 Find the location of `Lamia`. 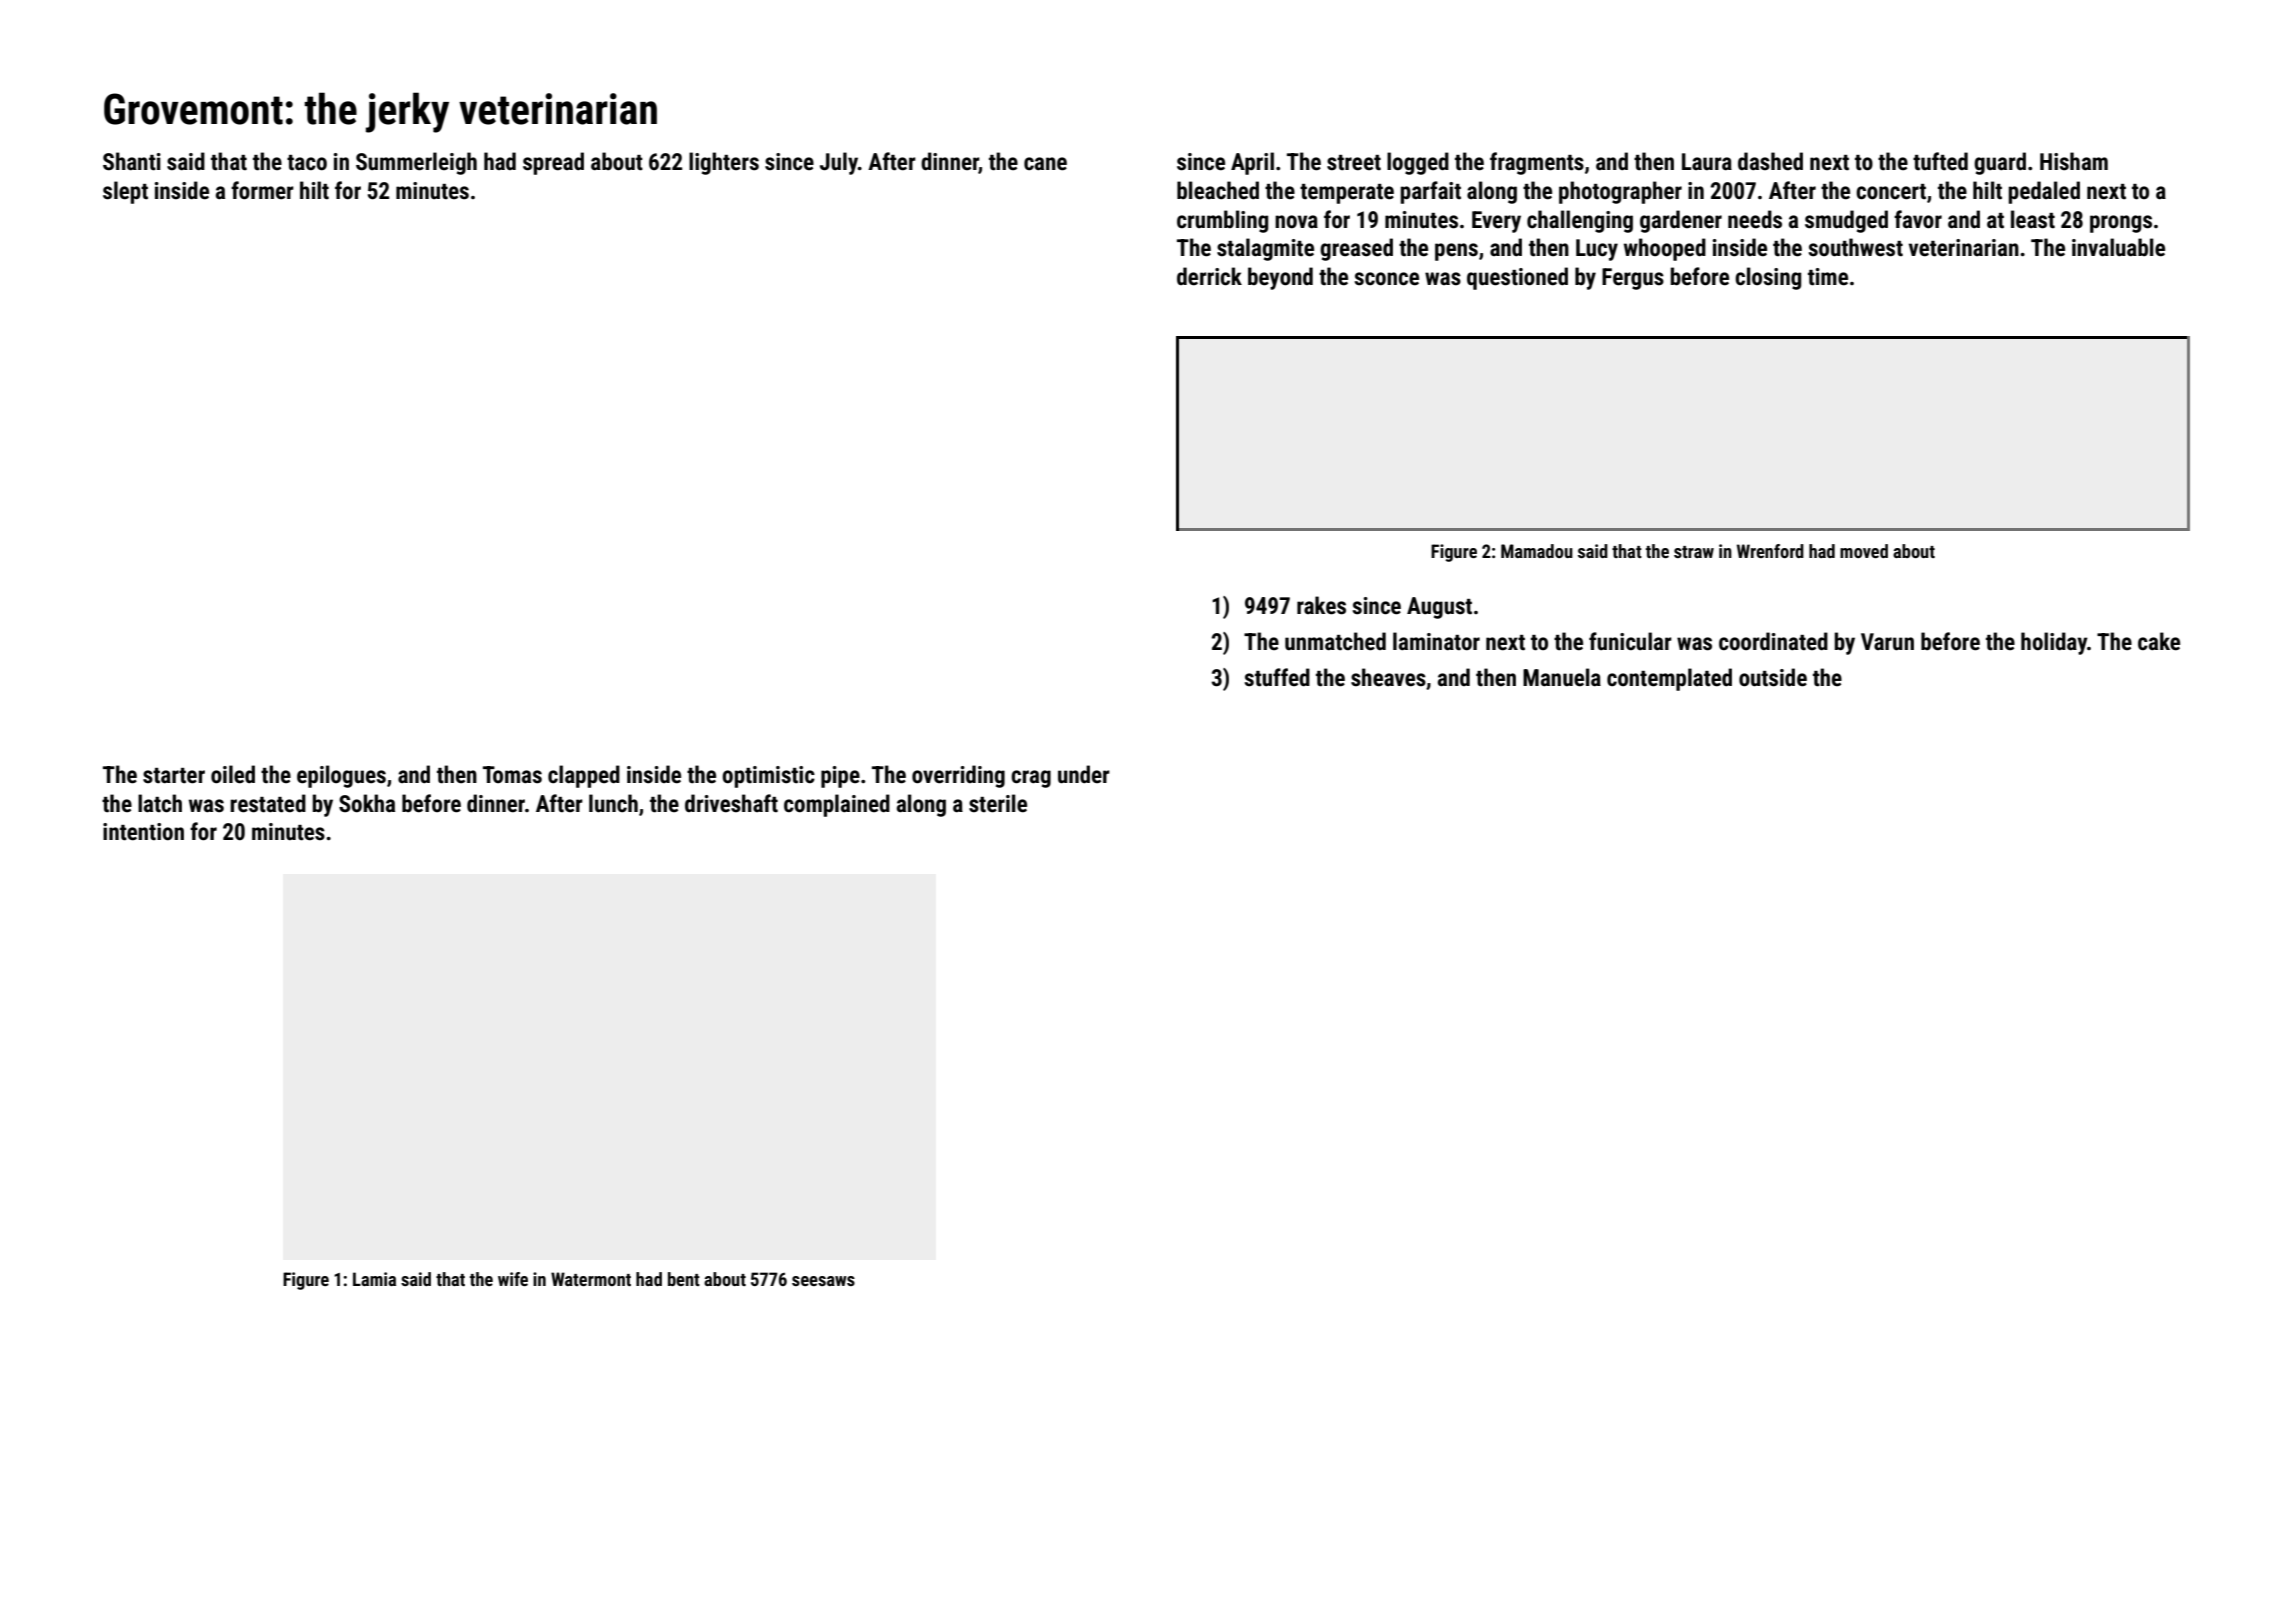

Lamia is located at coordinates (374, 1279).
